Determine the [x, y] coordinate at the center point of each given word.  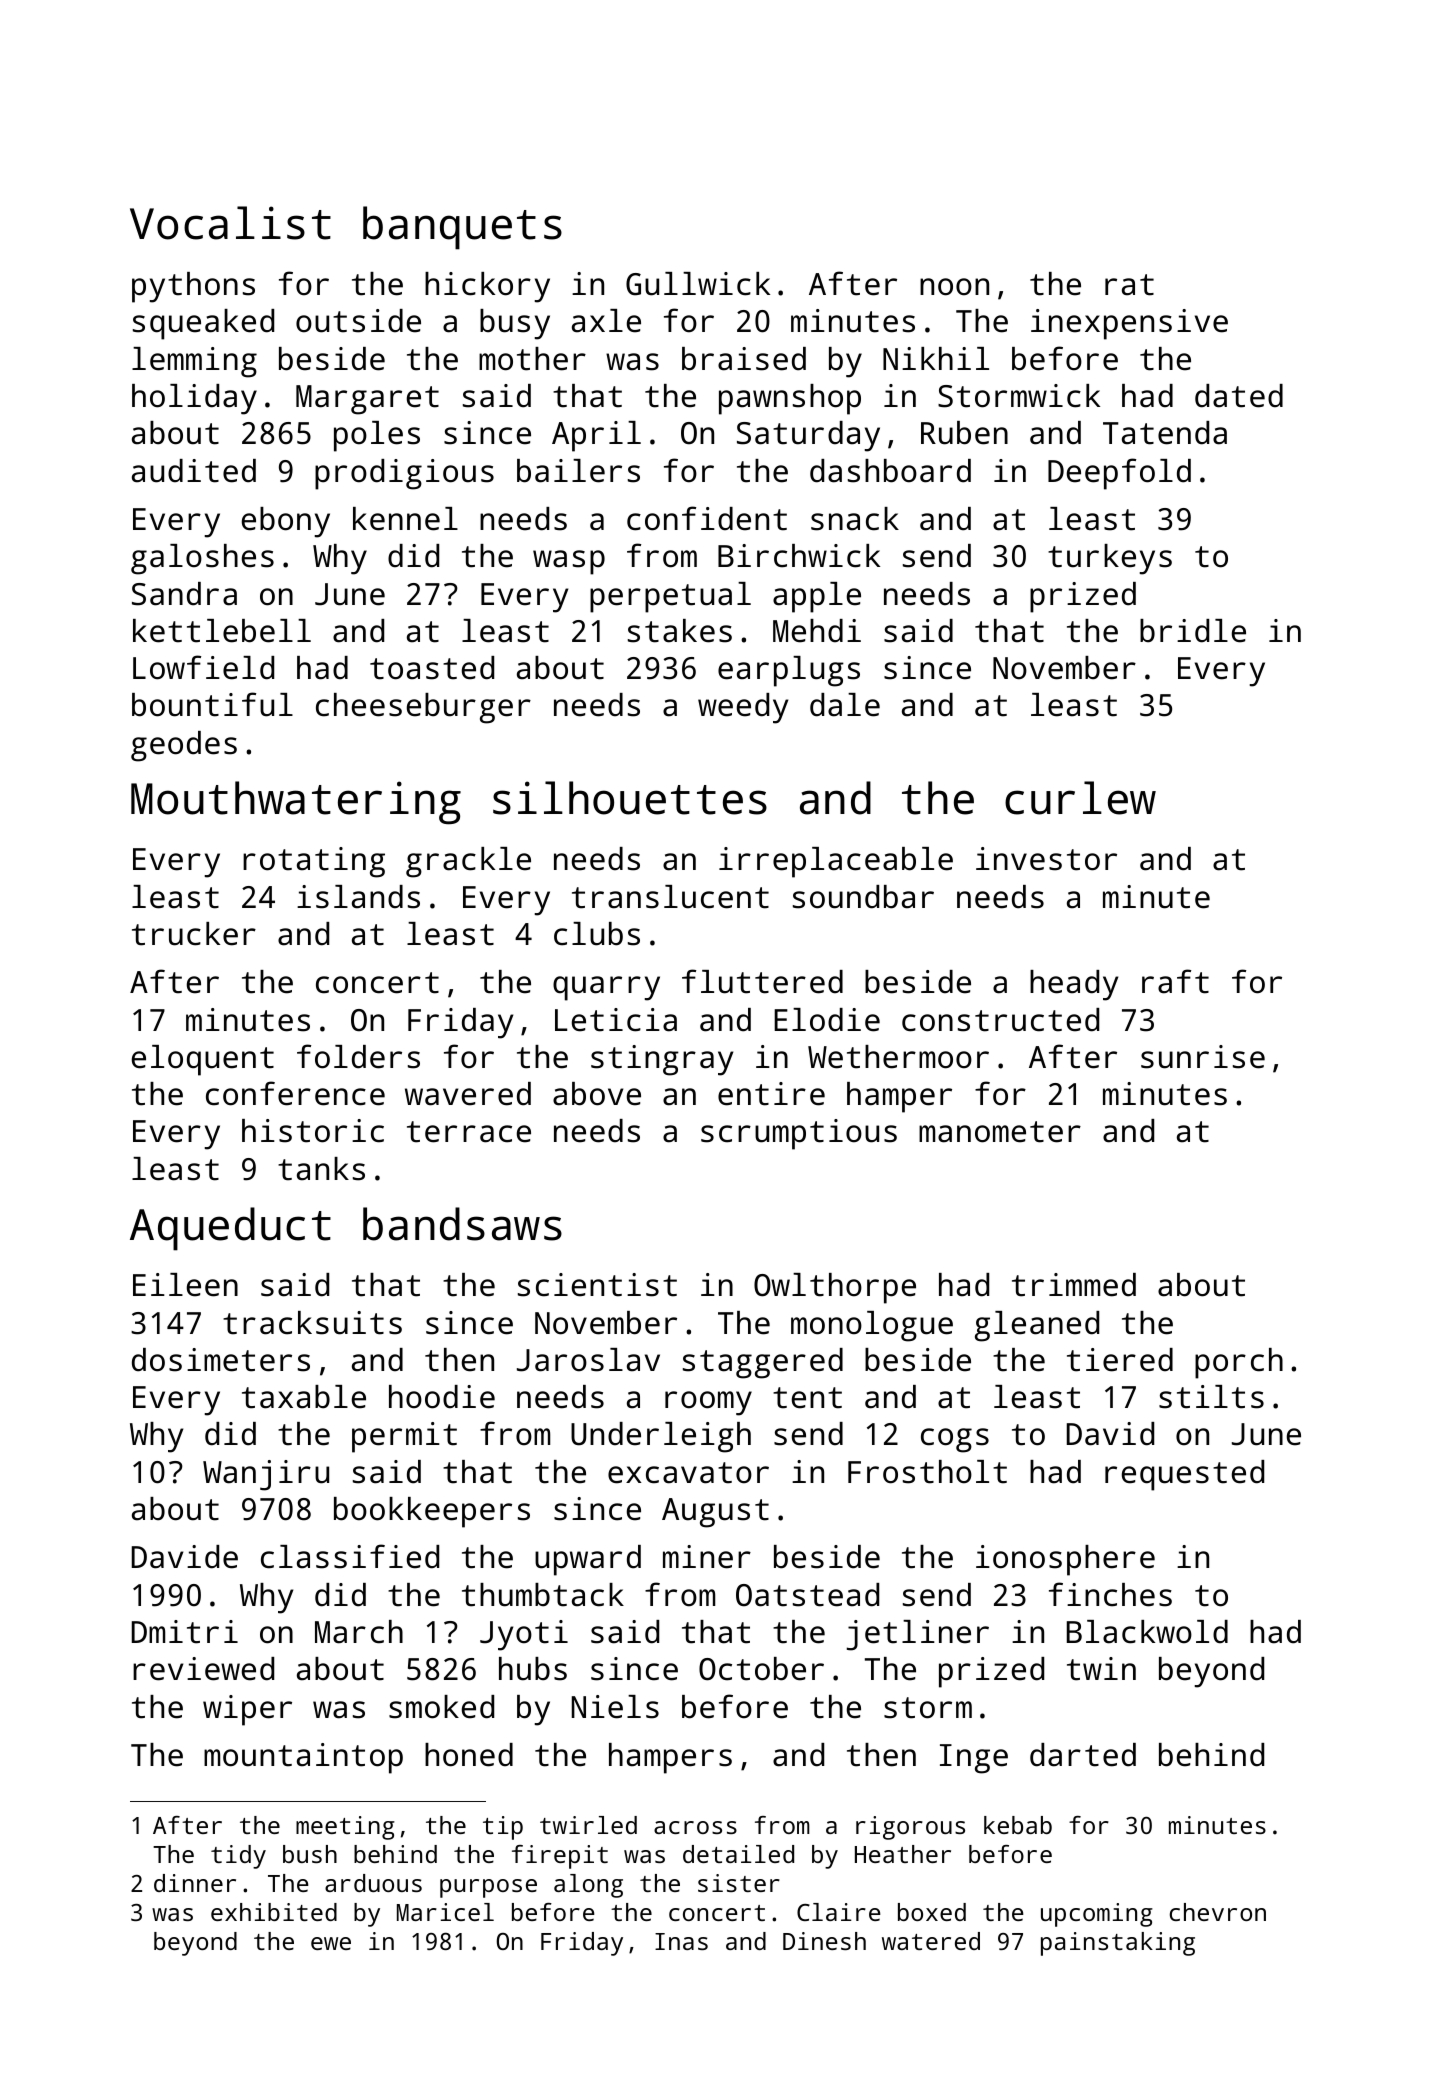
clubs [597, 934]
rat [1129, 285]
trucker [194, 934]
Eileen [185, 1285]
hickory [487, 287]
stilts [1211, 1397]
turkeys [1110, 559]
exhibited [274, 1912]
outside [358, 321]
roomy [708, 1403]
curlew [1080, 798]
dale [845, 705]
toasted [432, 668]
